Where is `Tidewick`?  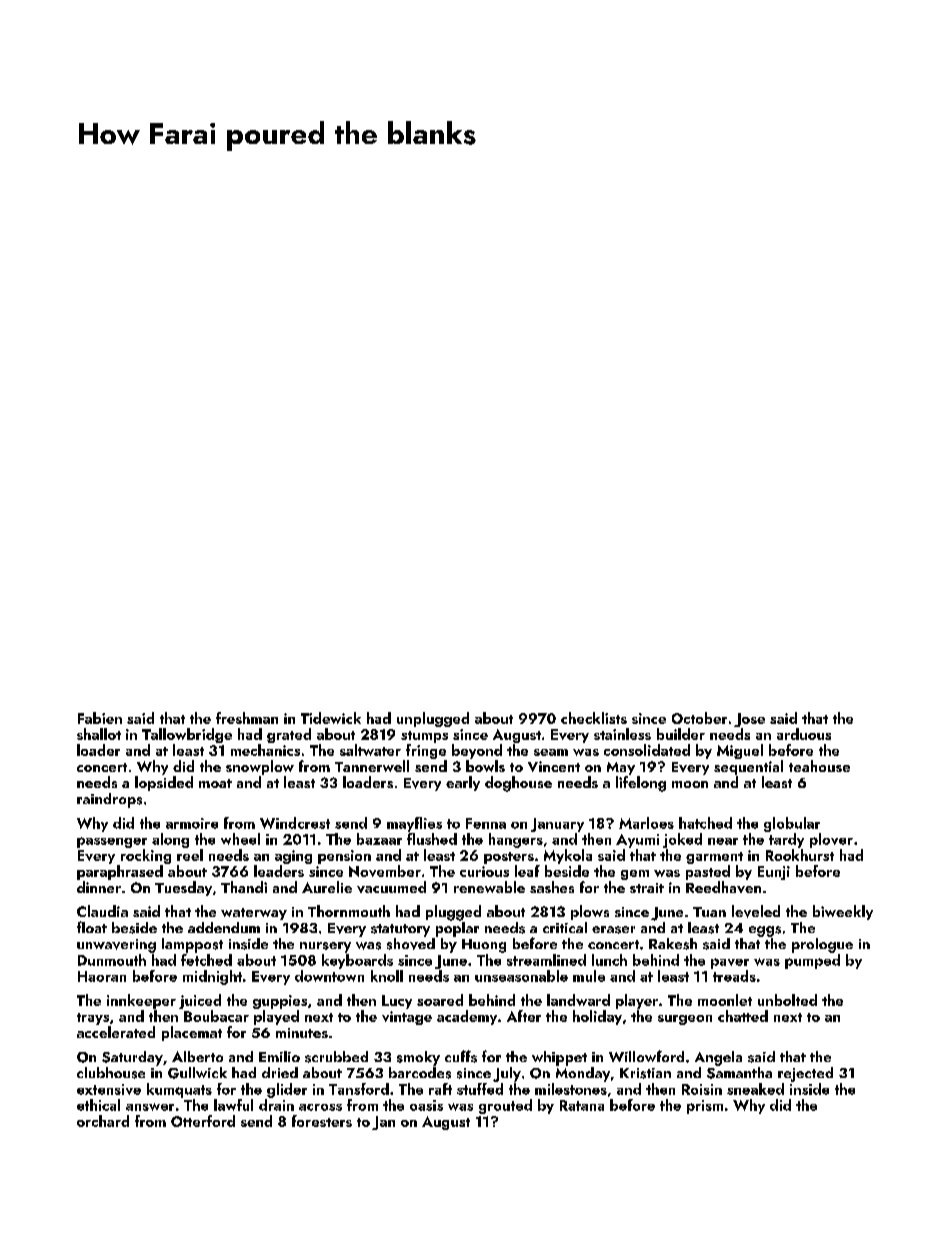
Tidewick is located at coordinates (331, 718).
